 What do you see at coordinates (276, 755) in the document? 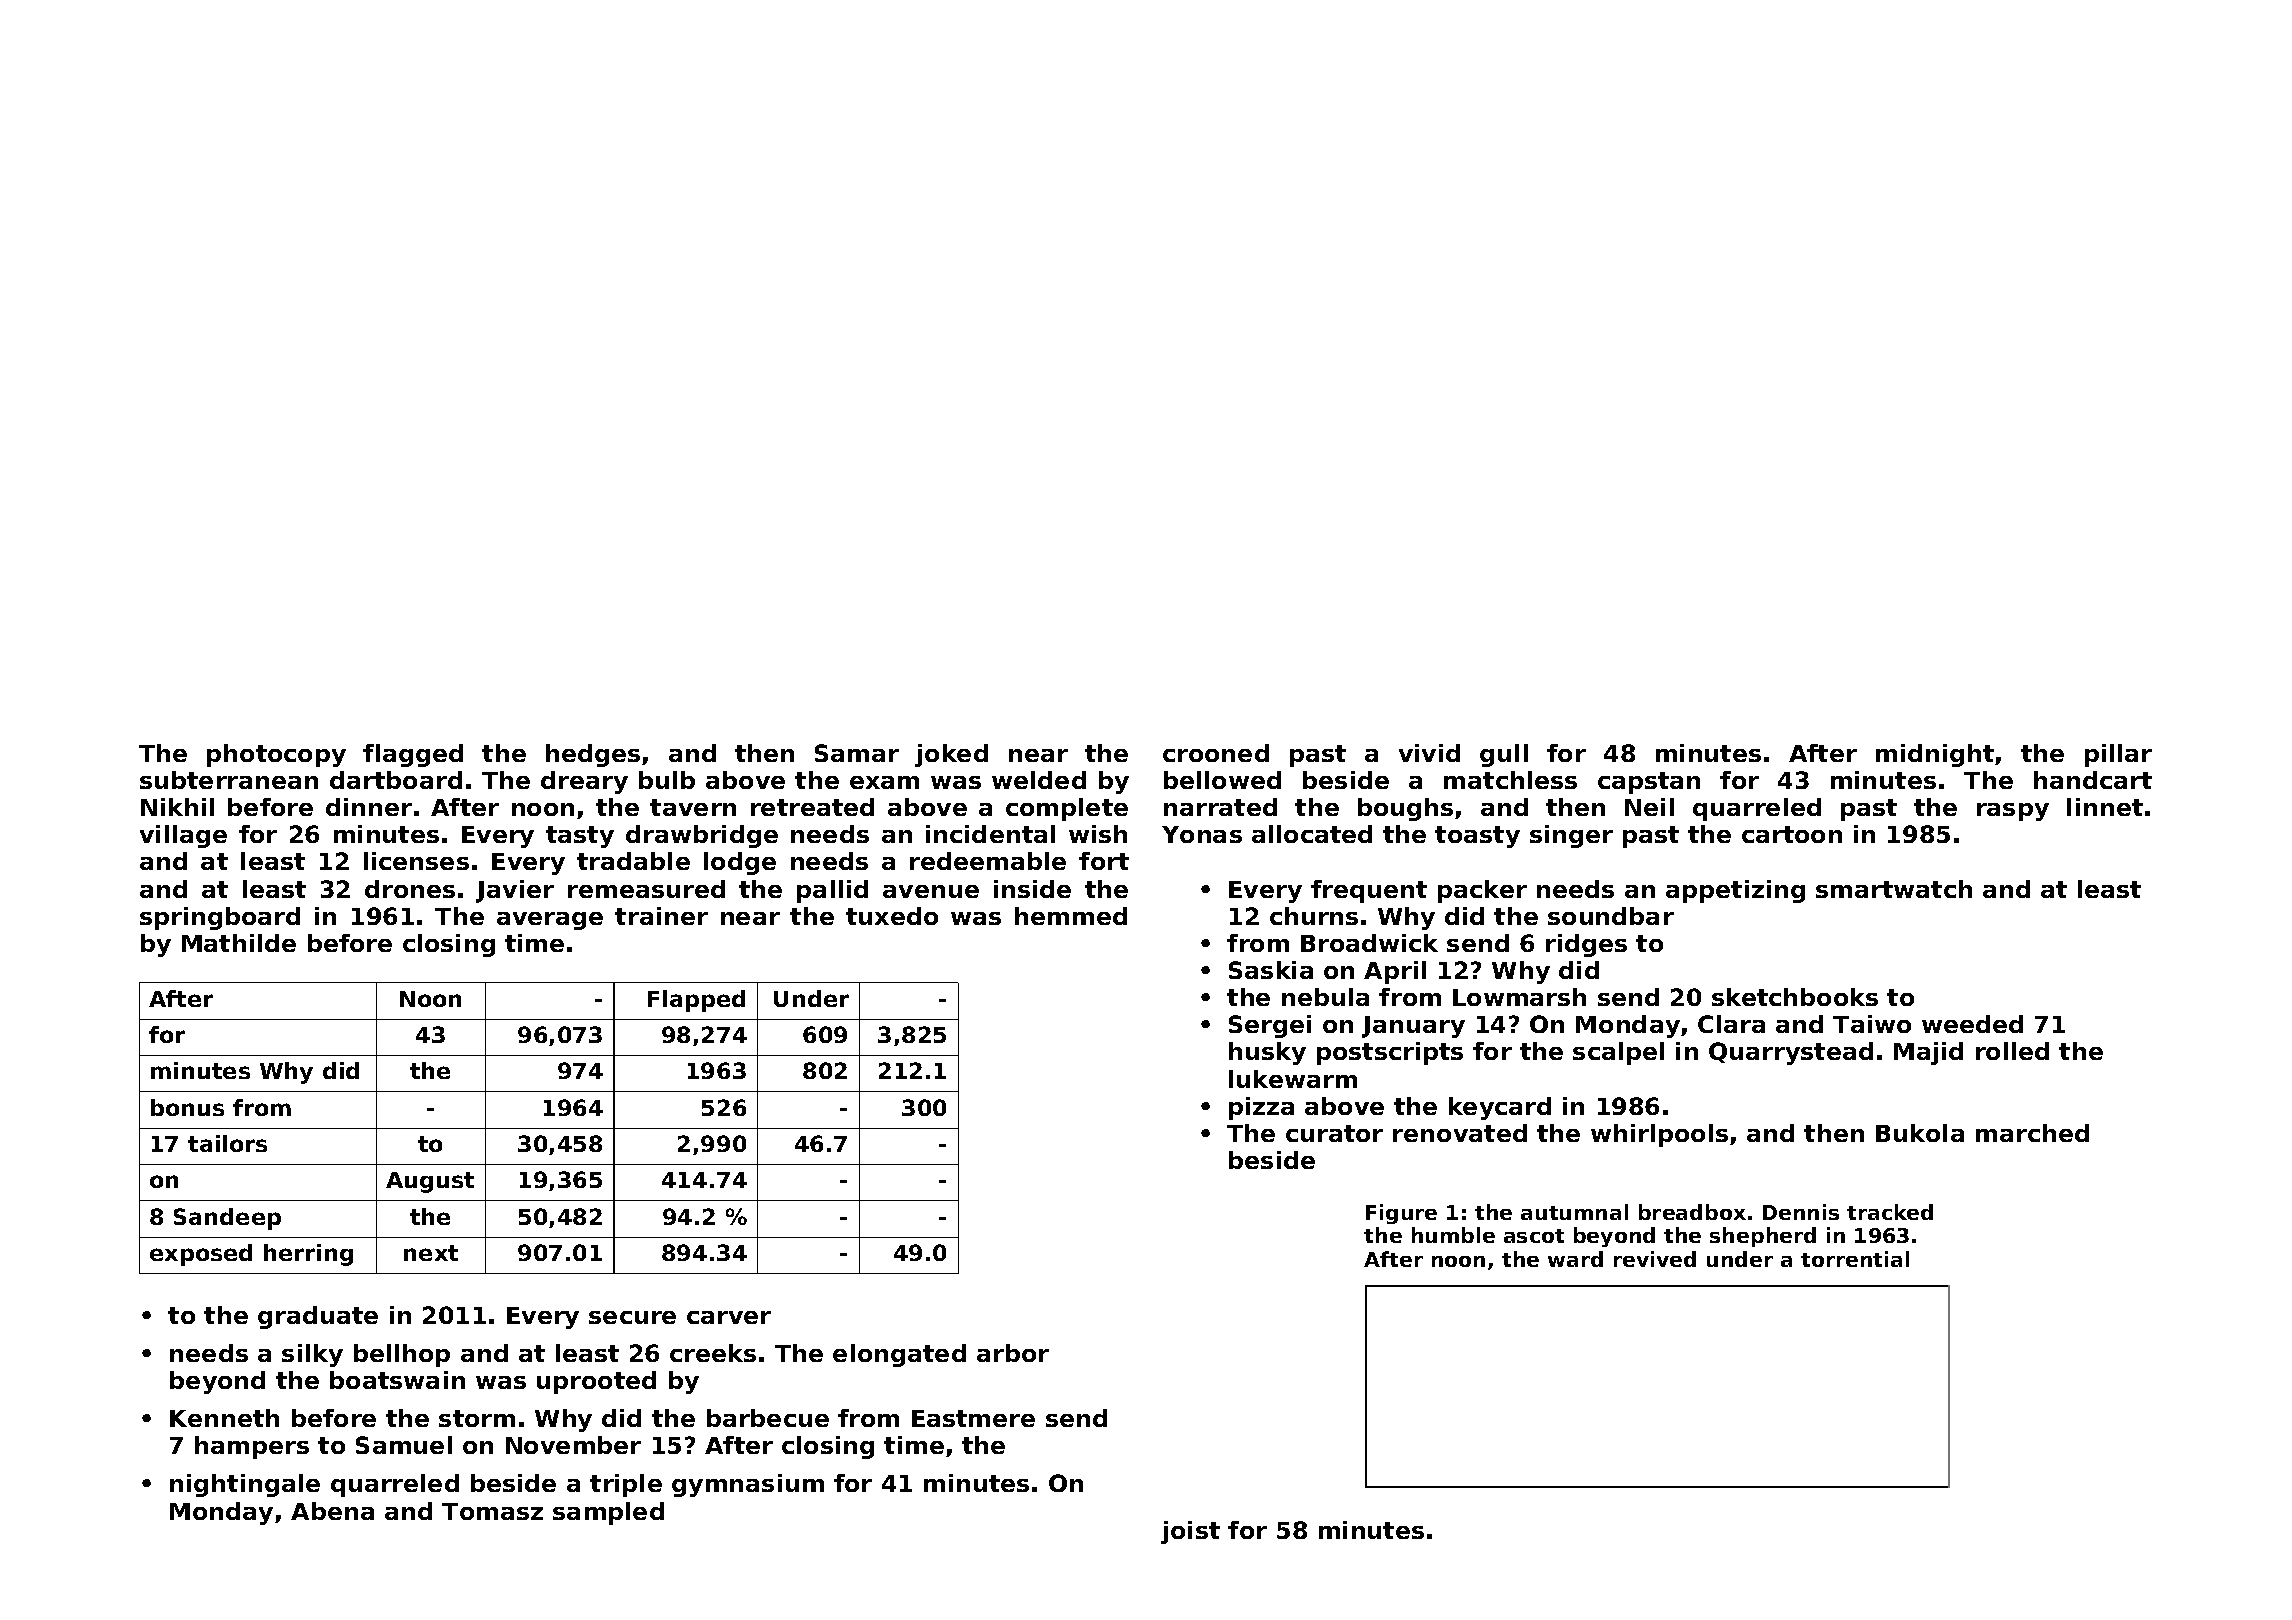
I see `photocopy` at bounding box center [276, 755].
